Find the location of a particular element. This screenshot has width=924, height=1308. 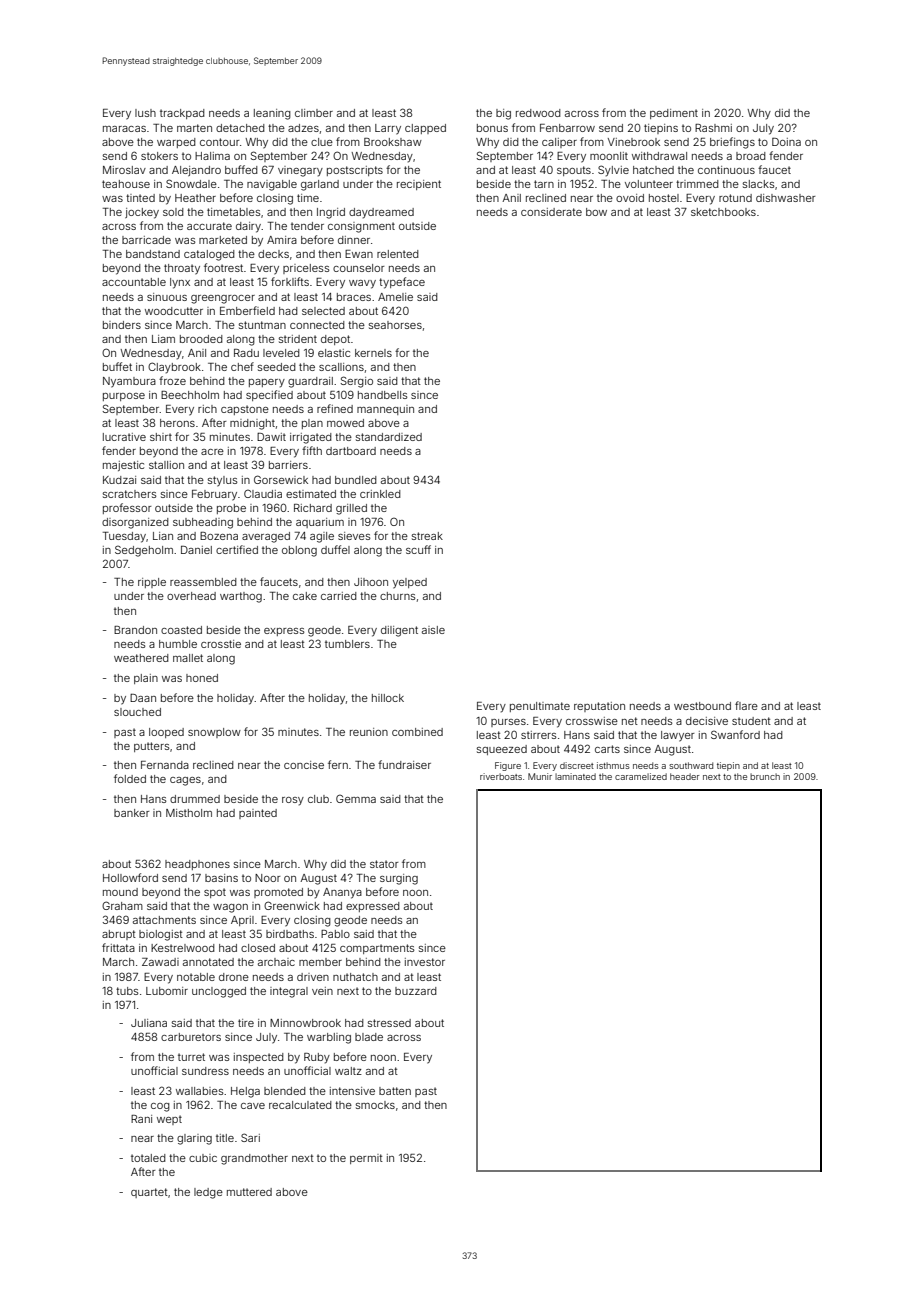

blade is located at coordinates (369, 1037).
